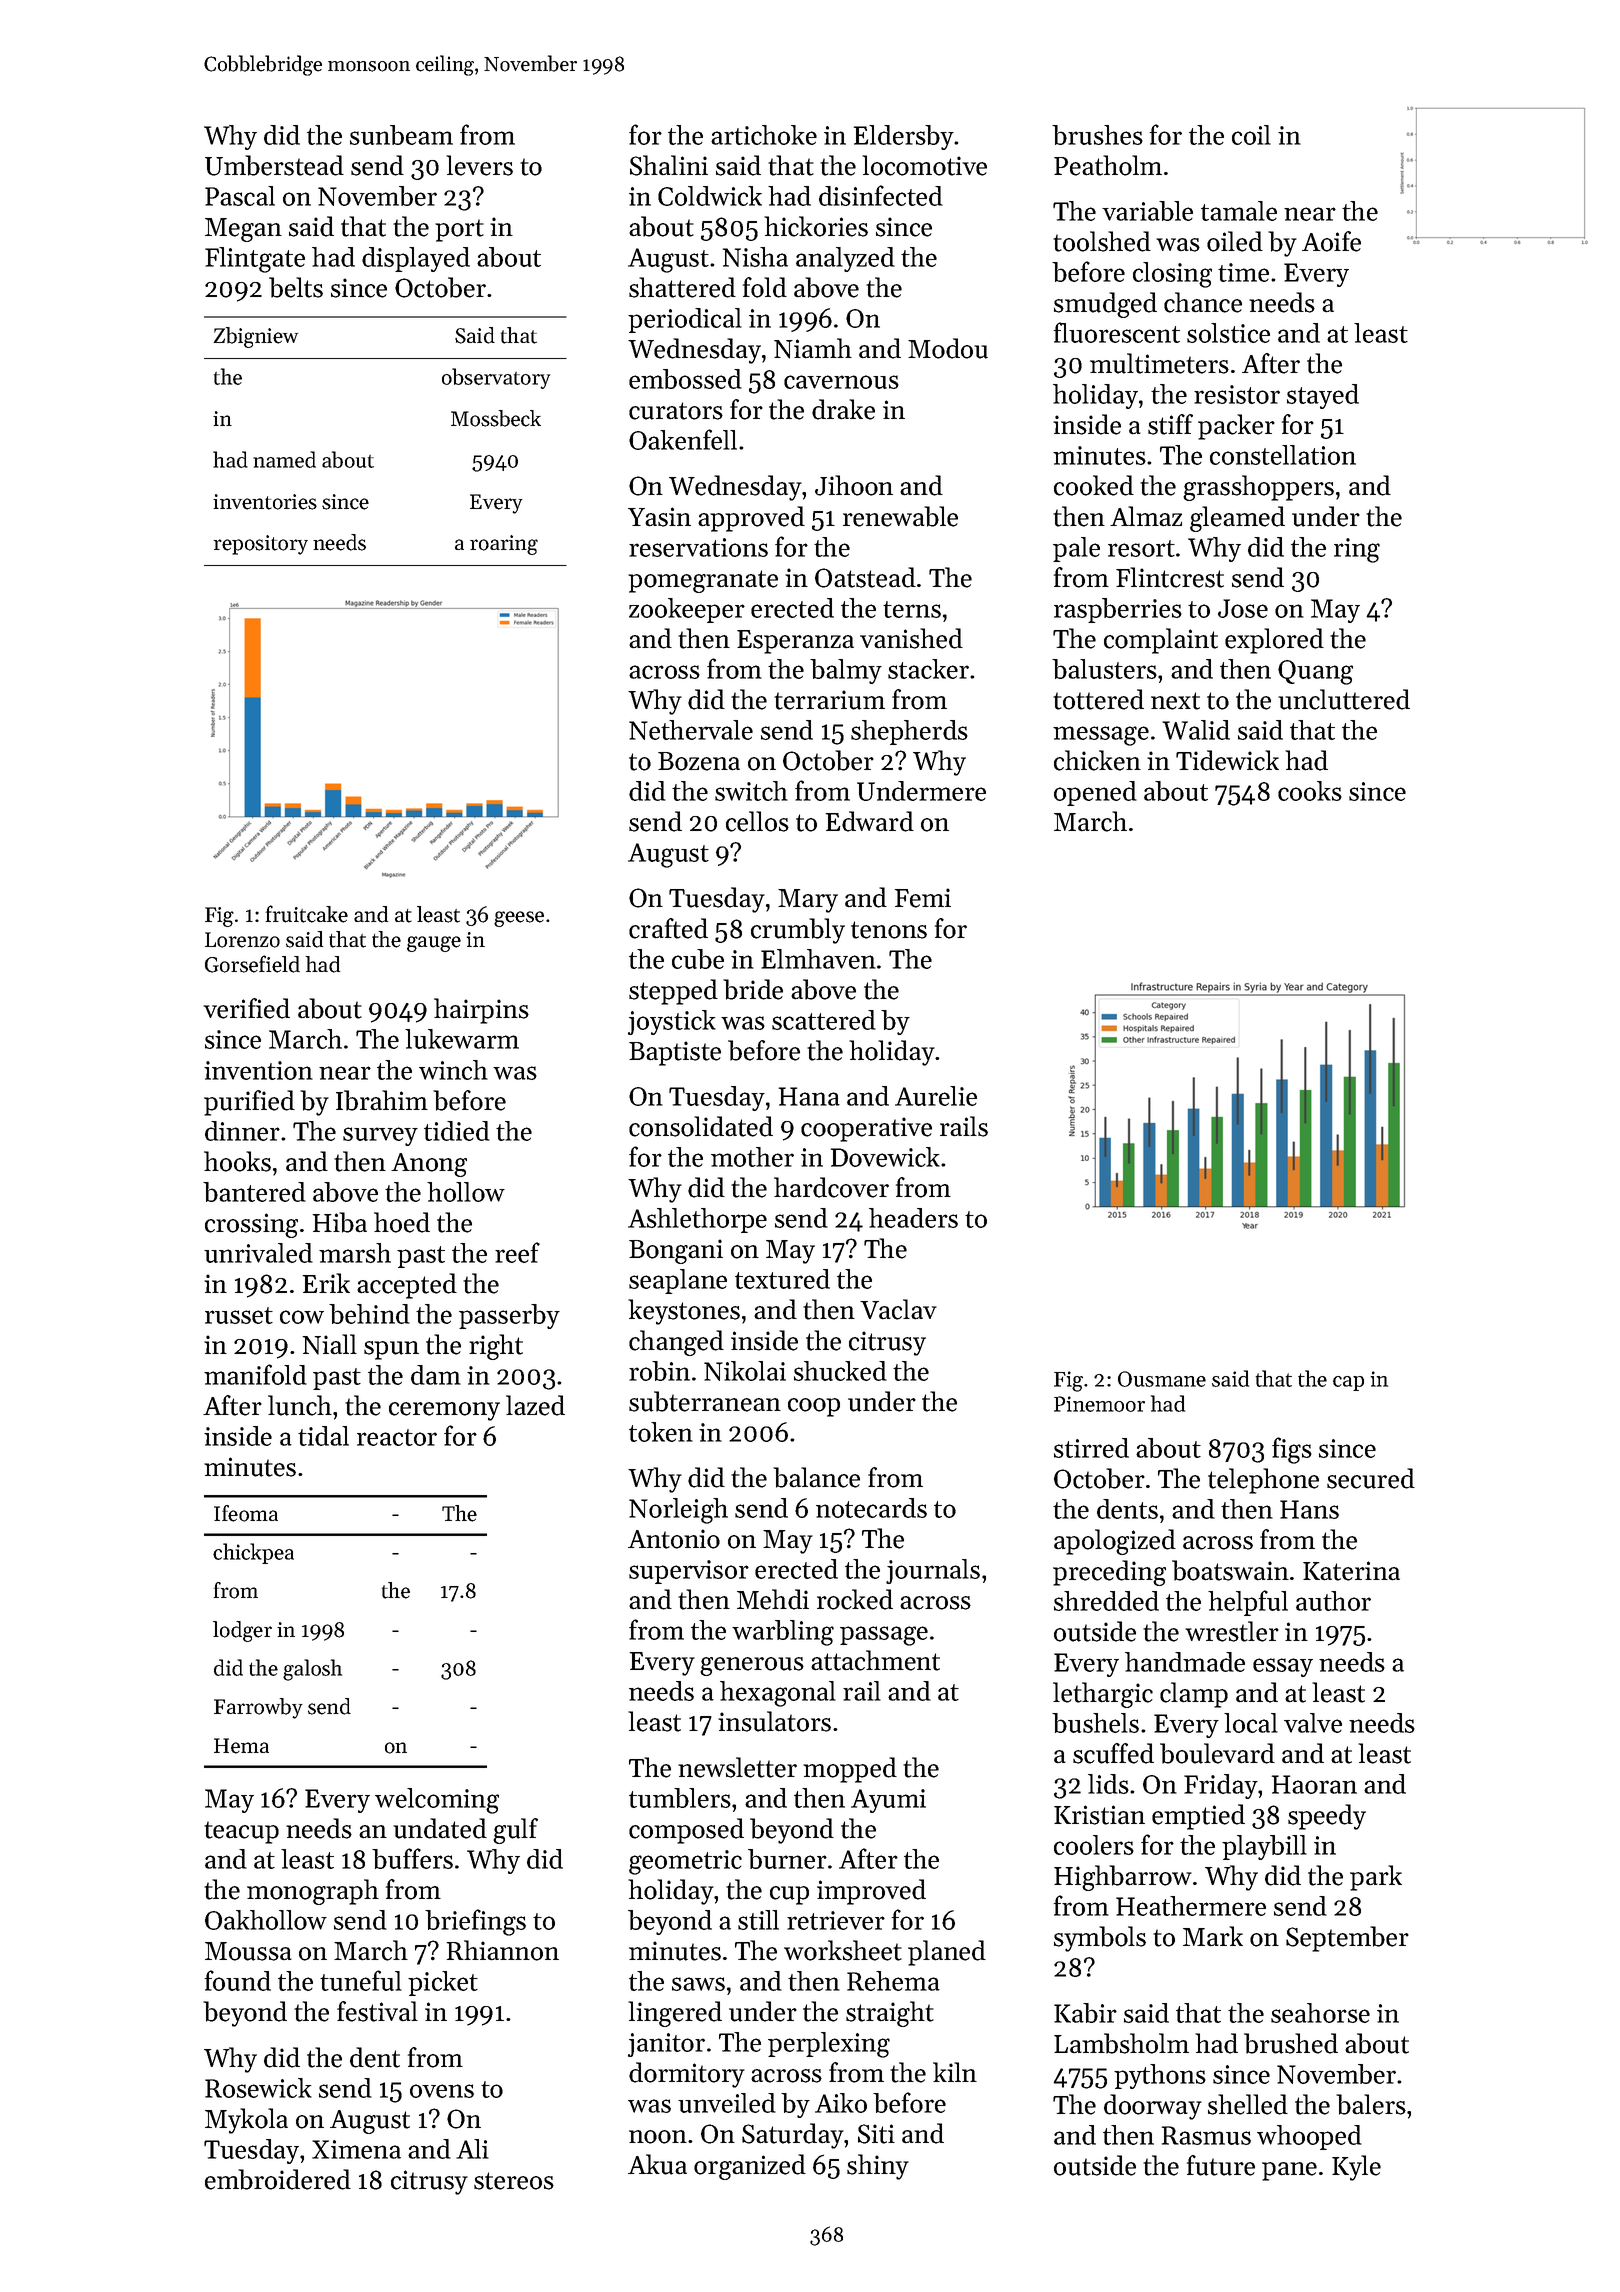 This screenshot has height=2292, width=1620. I want to click on shiny, so click(878, 2167).
